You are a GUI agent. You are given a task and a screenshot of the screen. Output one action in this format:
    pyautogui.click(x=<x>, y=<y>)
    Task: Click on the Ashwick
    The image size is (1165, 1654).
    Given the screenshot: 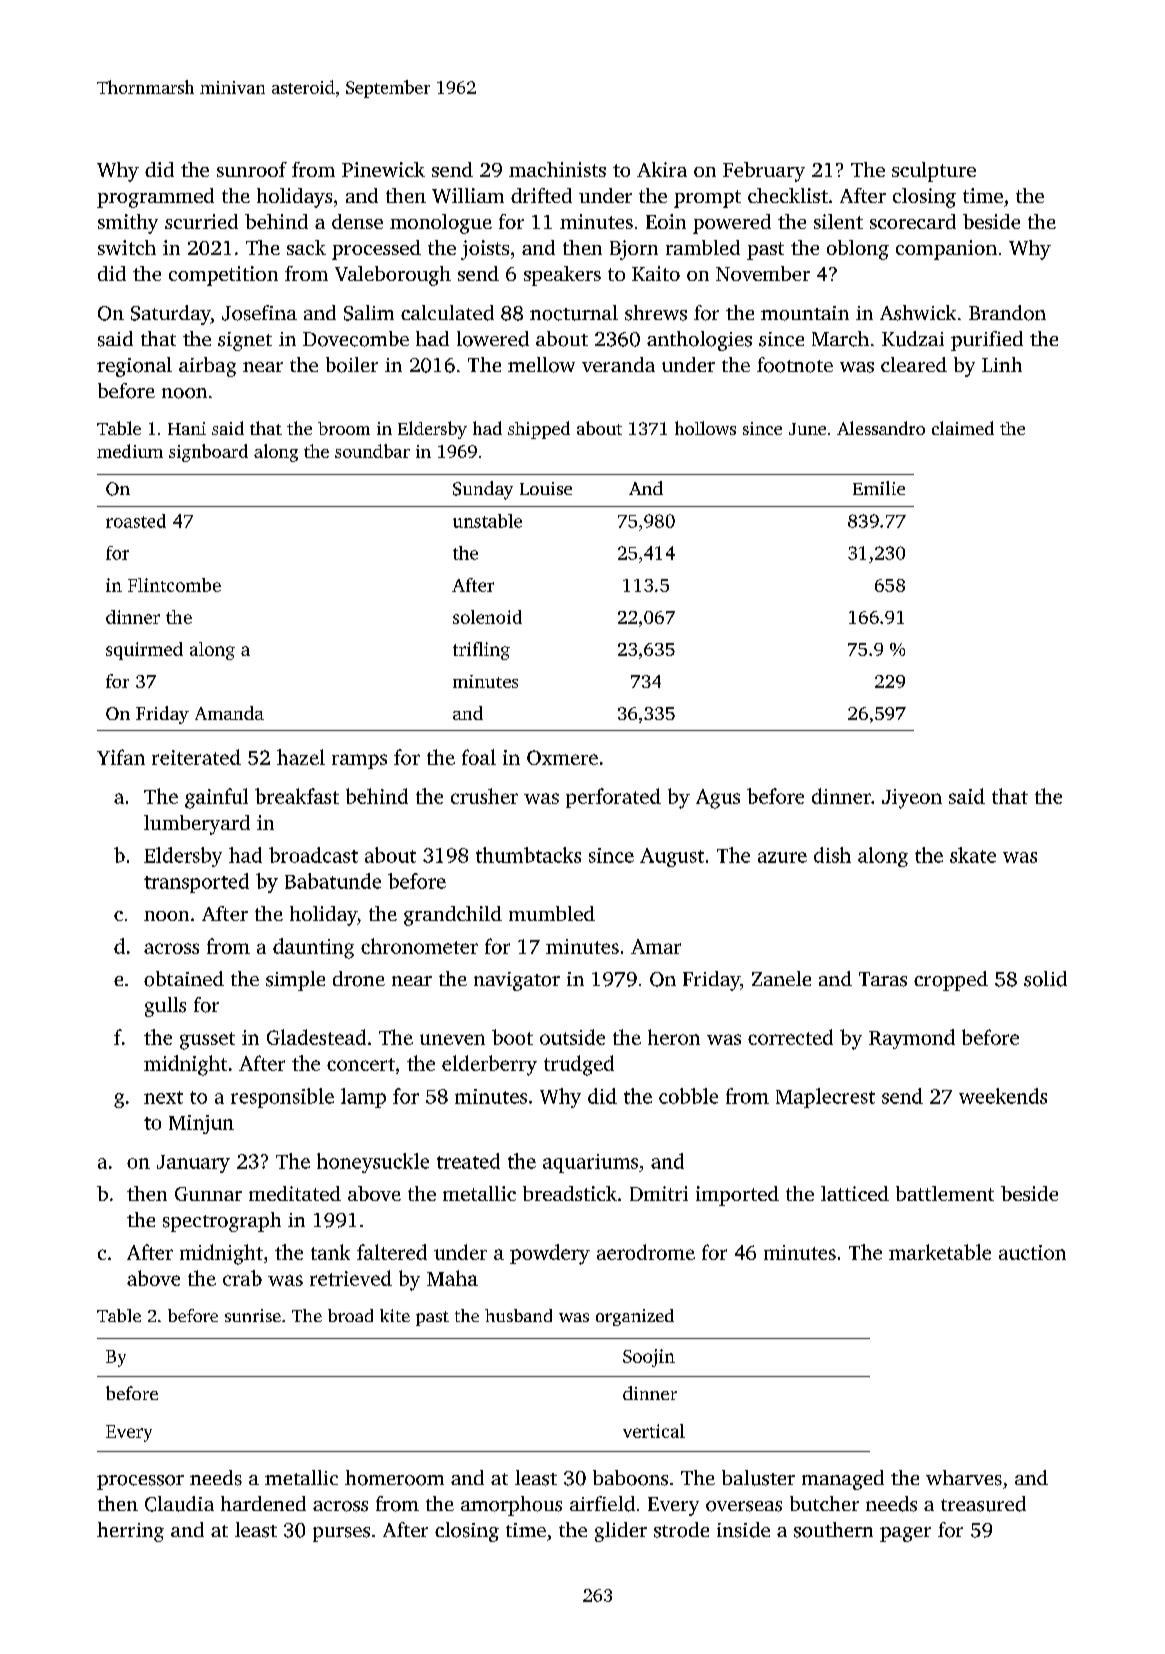 What is the action you would take?
    pyautogui.click(x=918, y=313)
